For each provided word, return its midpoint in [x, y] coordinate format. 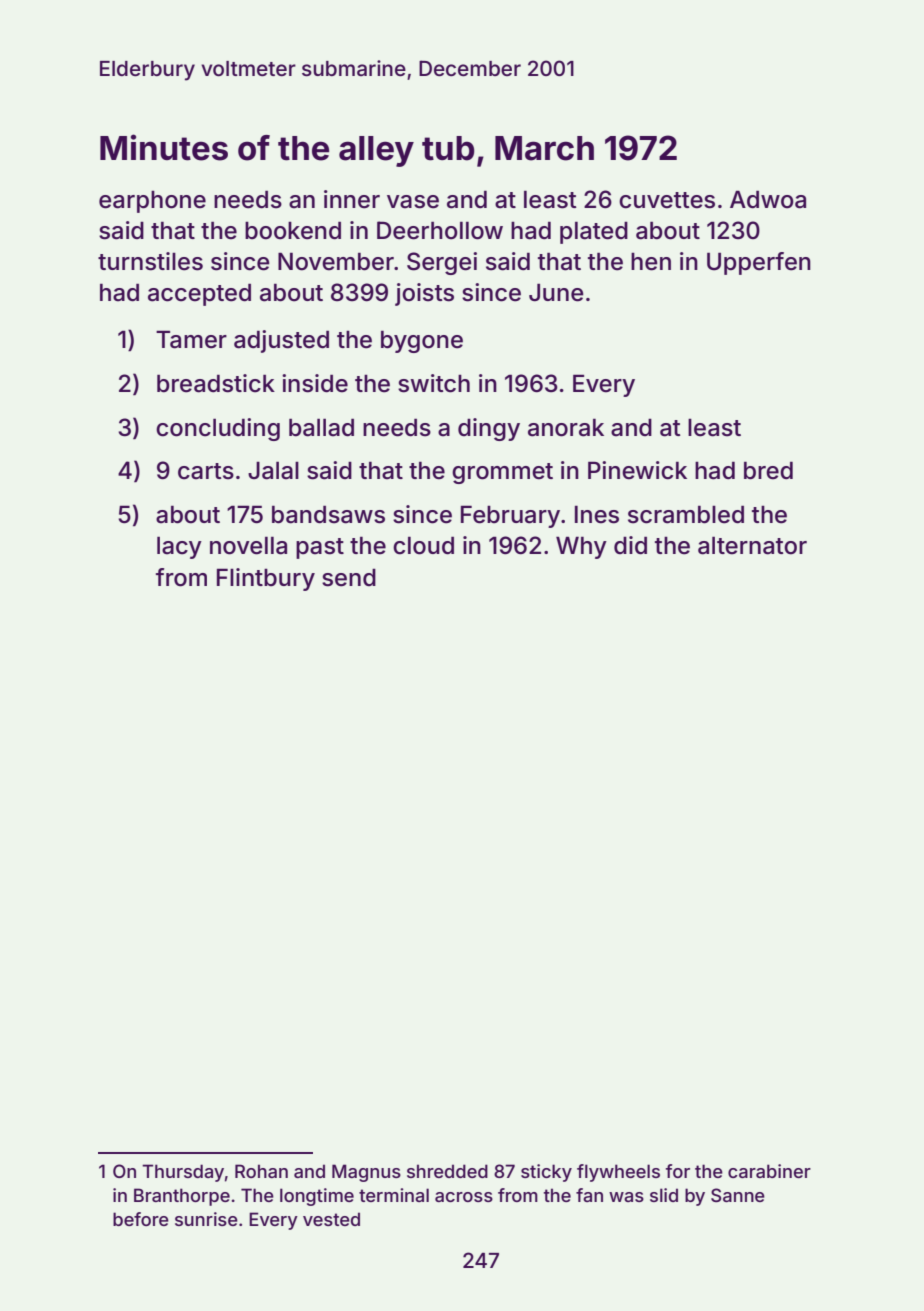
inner [352, 199]
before [141, 1219]
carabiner [769, 1171]
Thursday [183, 1173]
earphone [152, 202]
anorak [566, 427]
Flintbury [266, 579]
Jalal [273, 470]
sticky [546, 1173]
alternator [752, 545]
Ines [597, 514]
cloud [423, 545]
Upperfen [759, 263]
